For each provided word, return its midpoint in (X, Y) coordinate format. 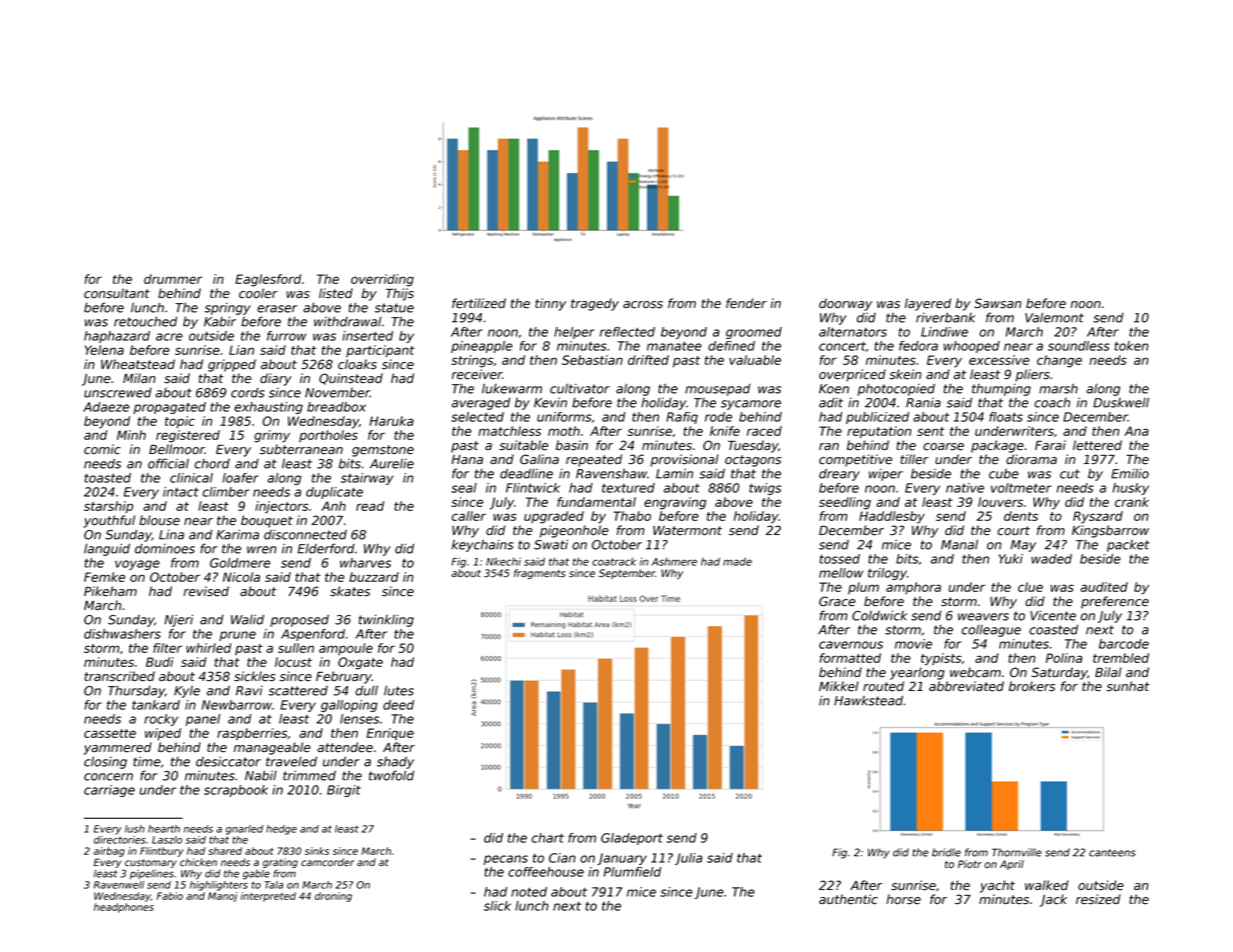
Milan (139, 378)
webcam (975, 672)
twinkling (386, 620)
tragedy (595, 304)
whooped (972, 347)
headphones (124, 908)
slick (497, 906)
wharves (365, 563)
